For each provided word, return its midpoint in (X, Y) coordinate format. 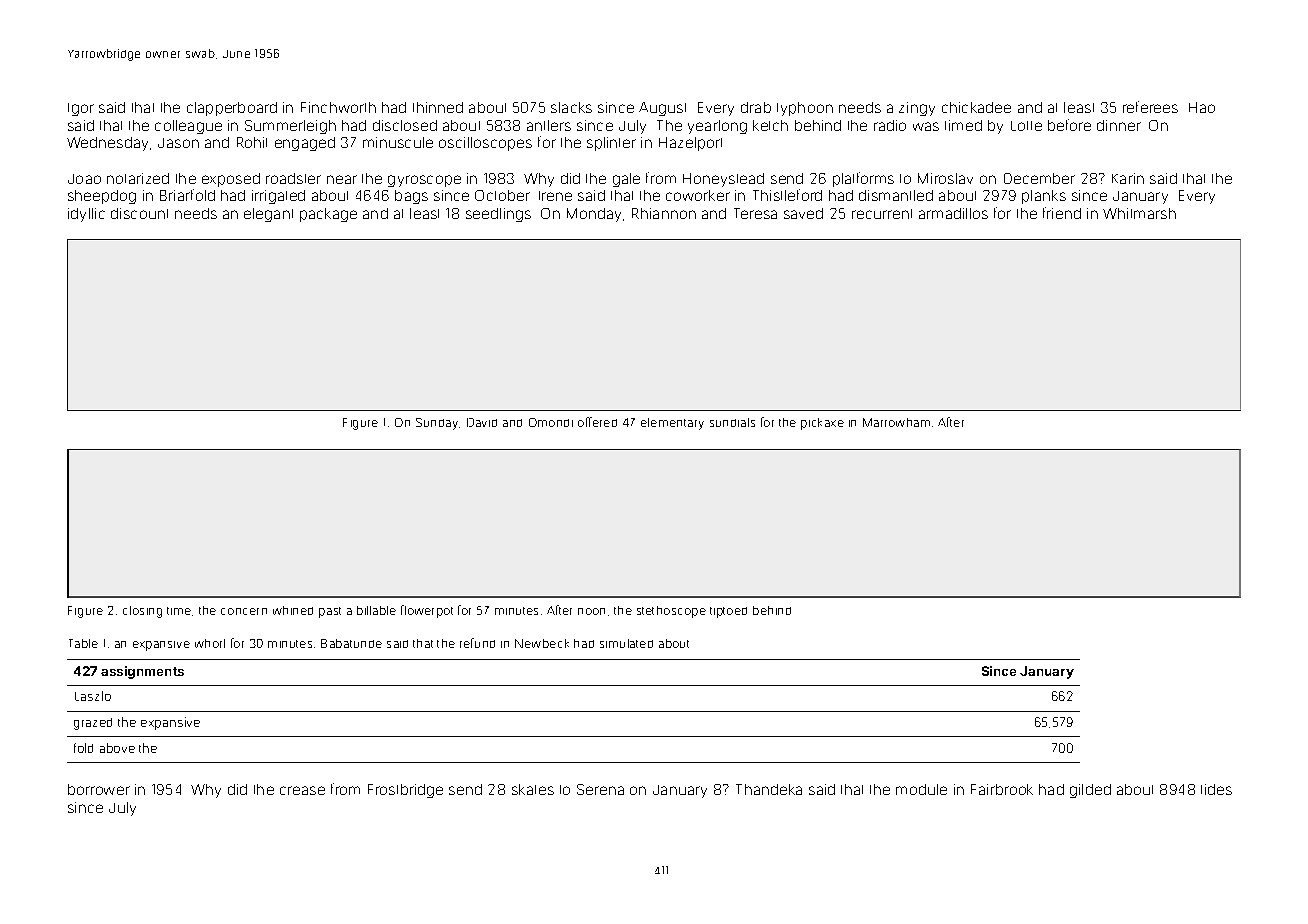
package (328, 215)
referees (1150, 107)
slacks (571, 107)
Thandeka (769, 789)
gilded (1090, 791)
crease (302, 790)
